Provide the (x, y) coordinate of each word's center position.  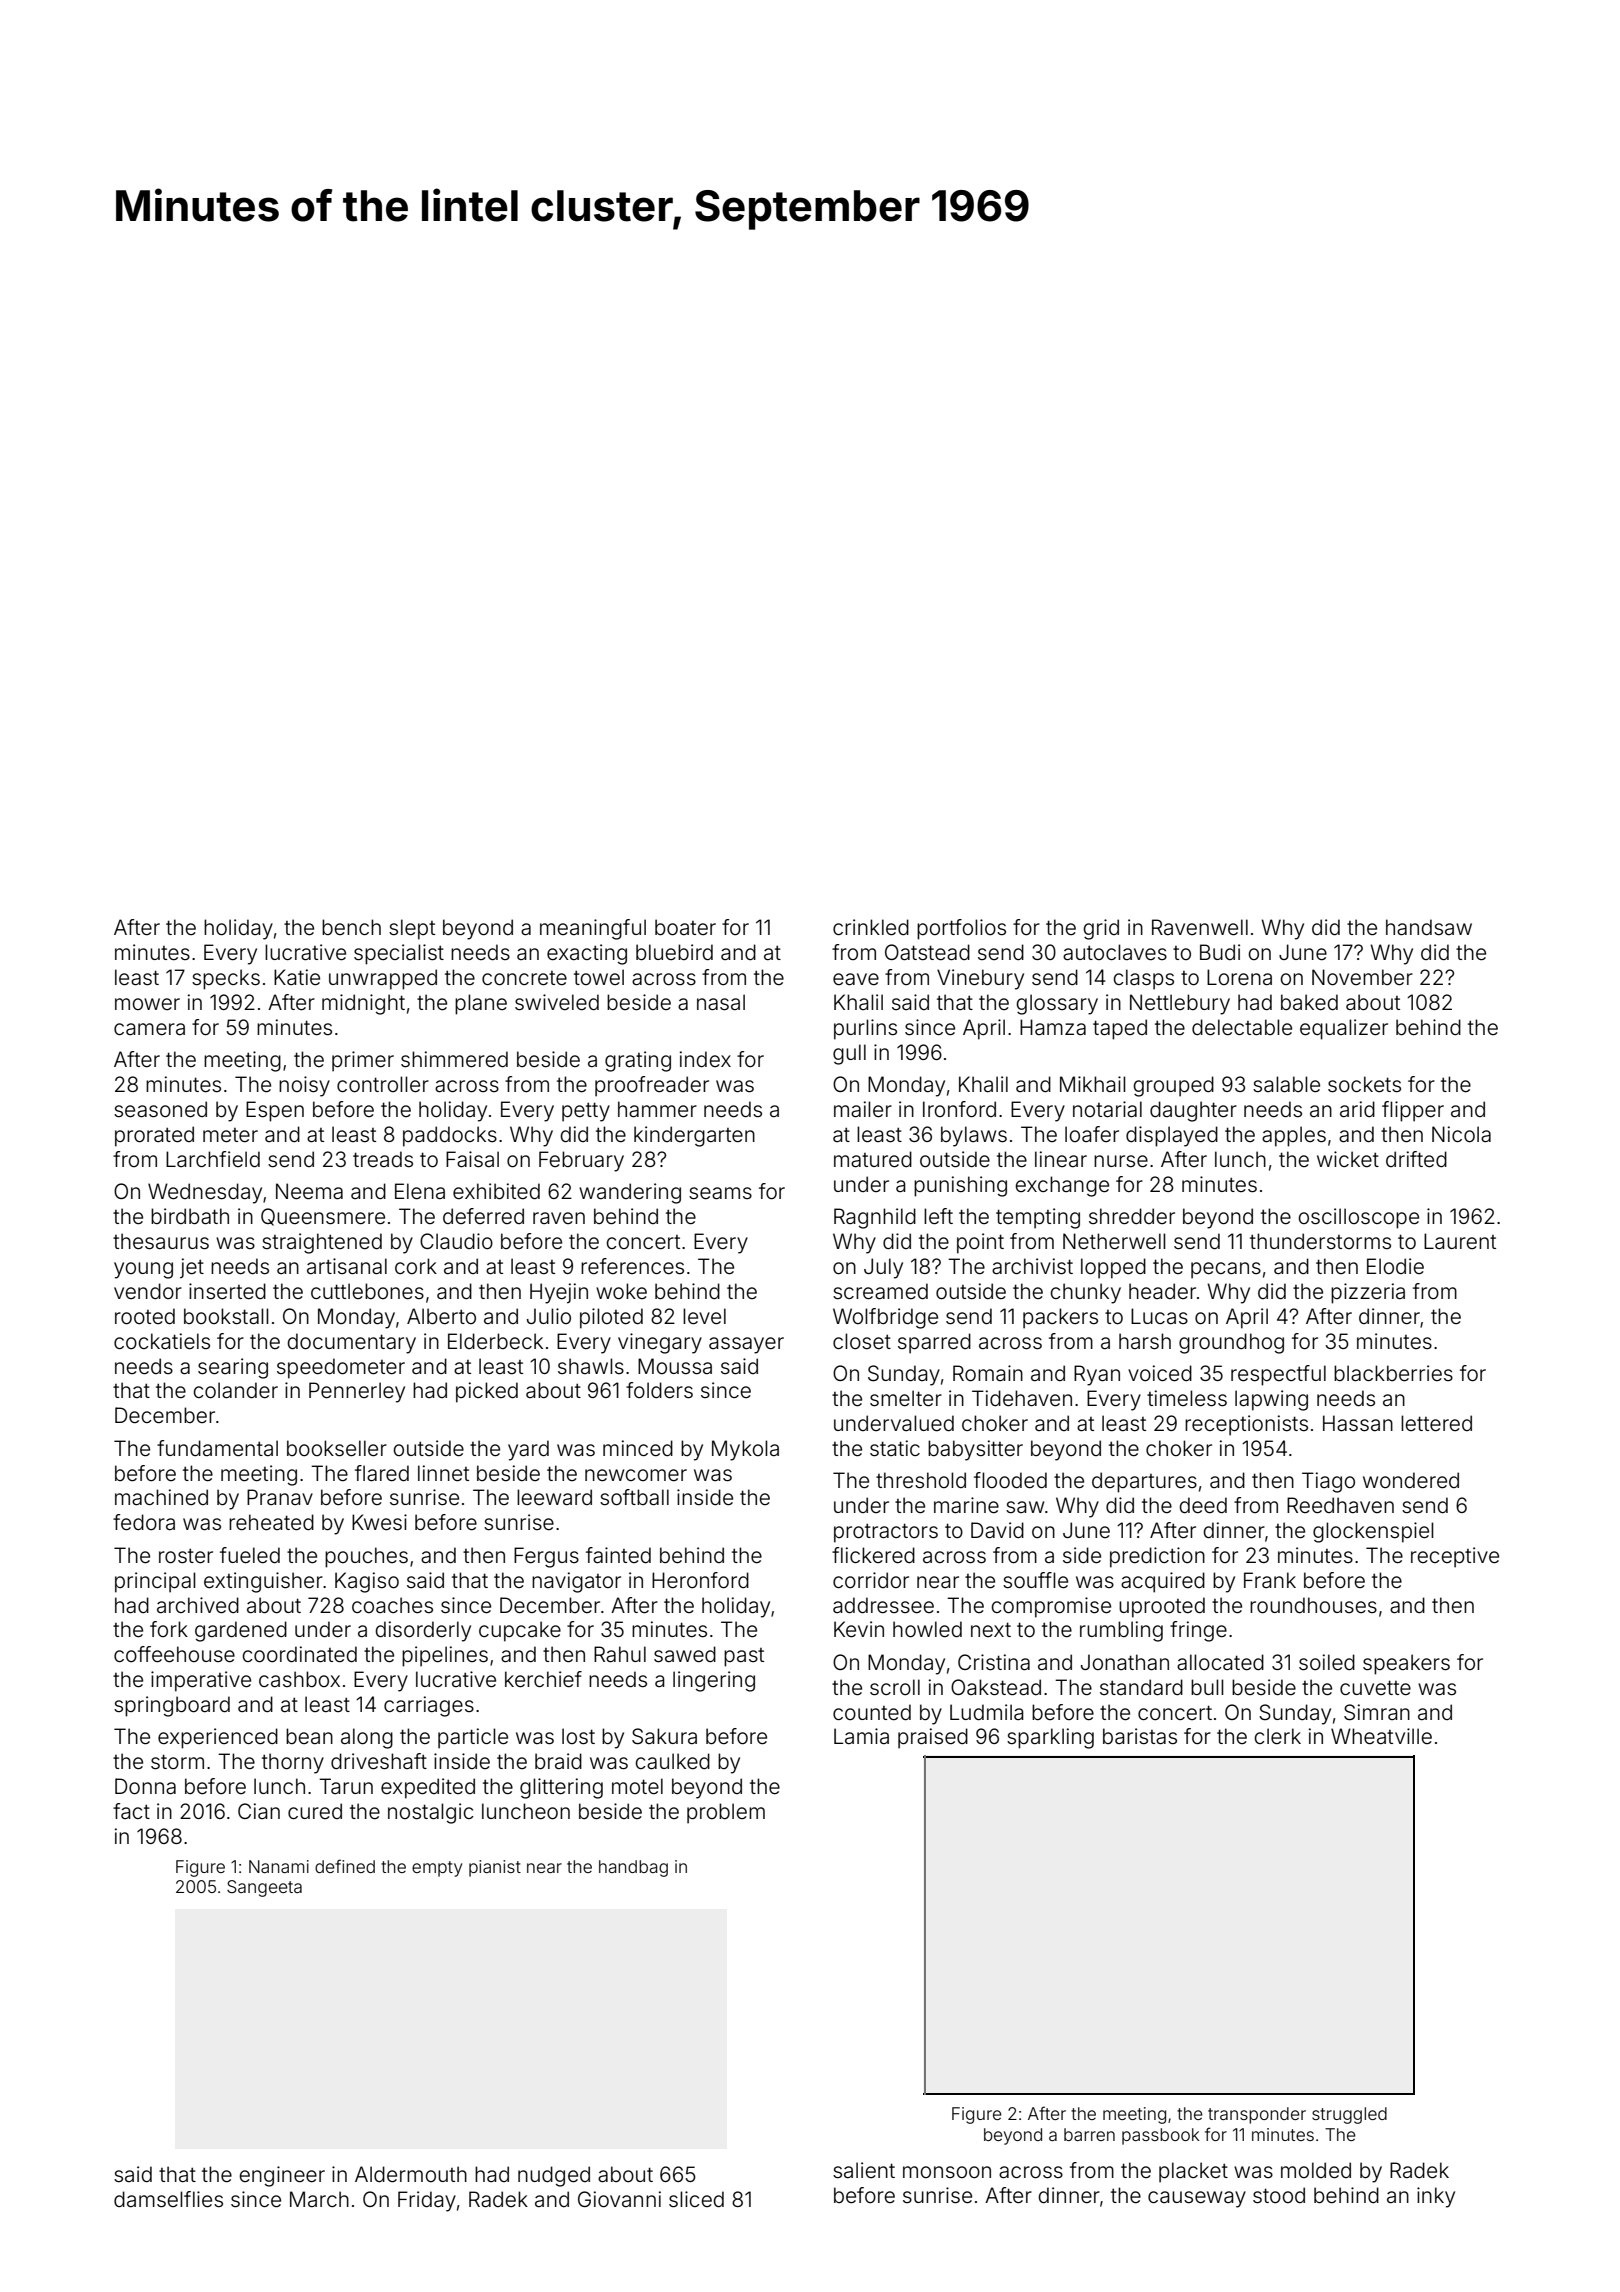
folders (659, 1390)
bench (351, 927)
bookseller (337, 1448)
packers (1060, 1318)
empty (437, 1869)
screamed (880, 1291)
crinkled (871, 927)
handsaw (1429, 927)
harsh (1145, 1341)
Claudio (456, 1241)
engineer (282, 2176)
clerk (1277, 1736)
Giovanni (619, 2199)
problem (726, 1813)
